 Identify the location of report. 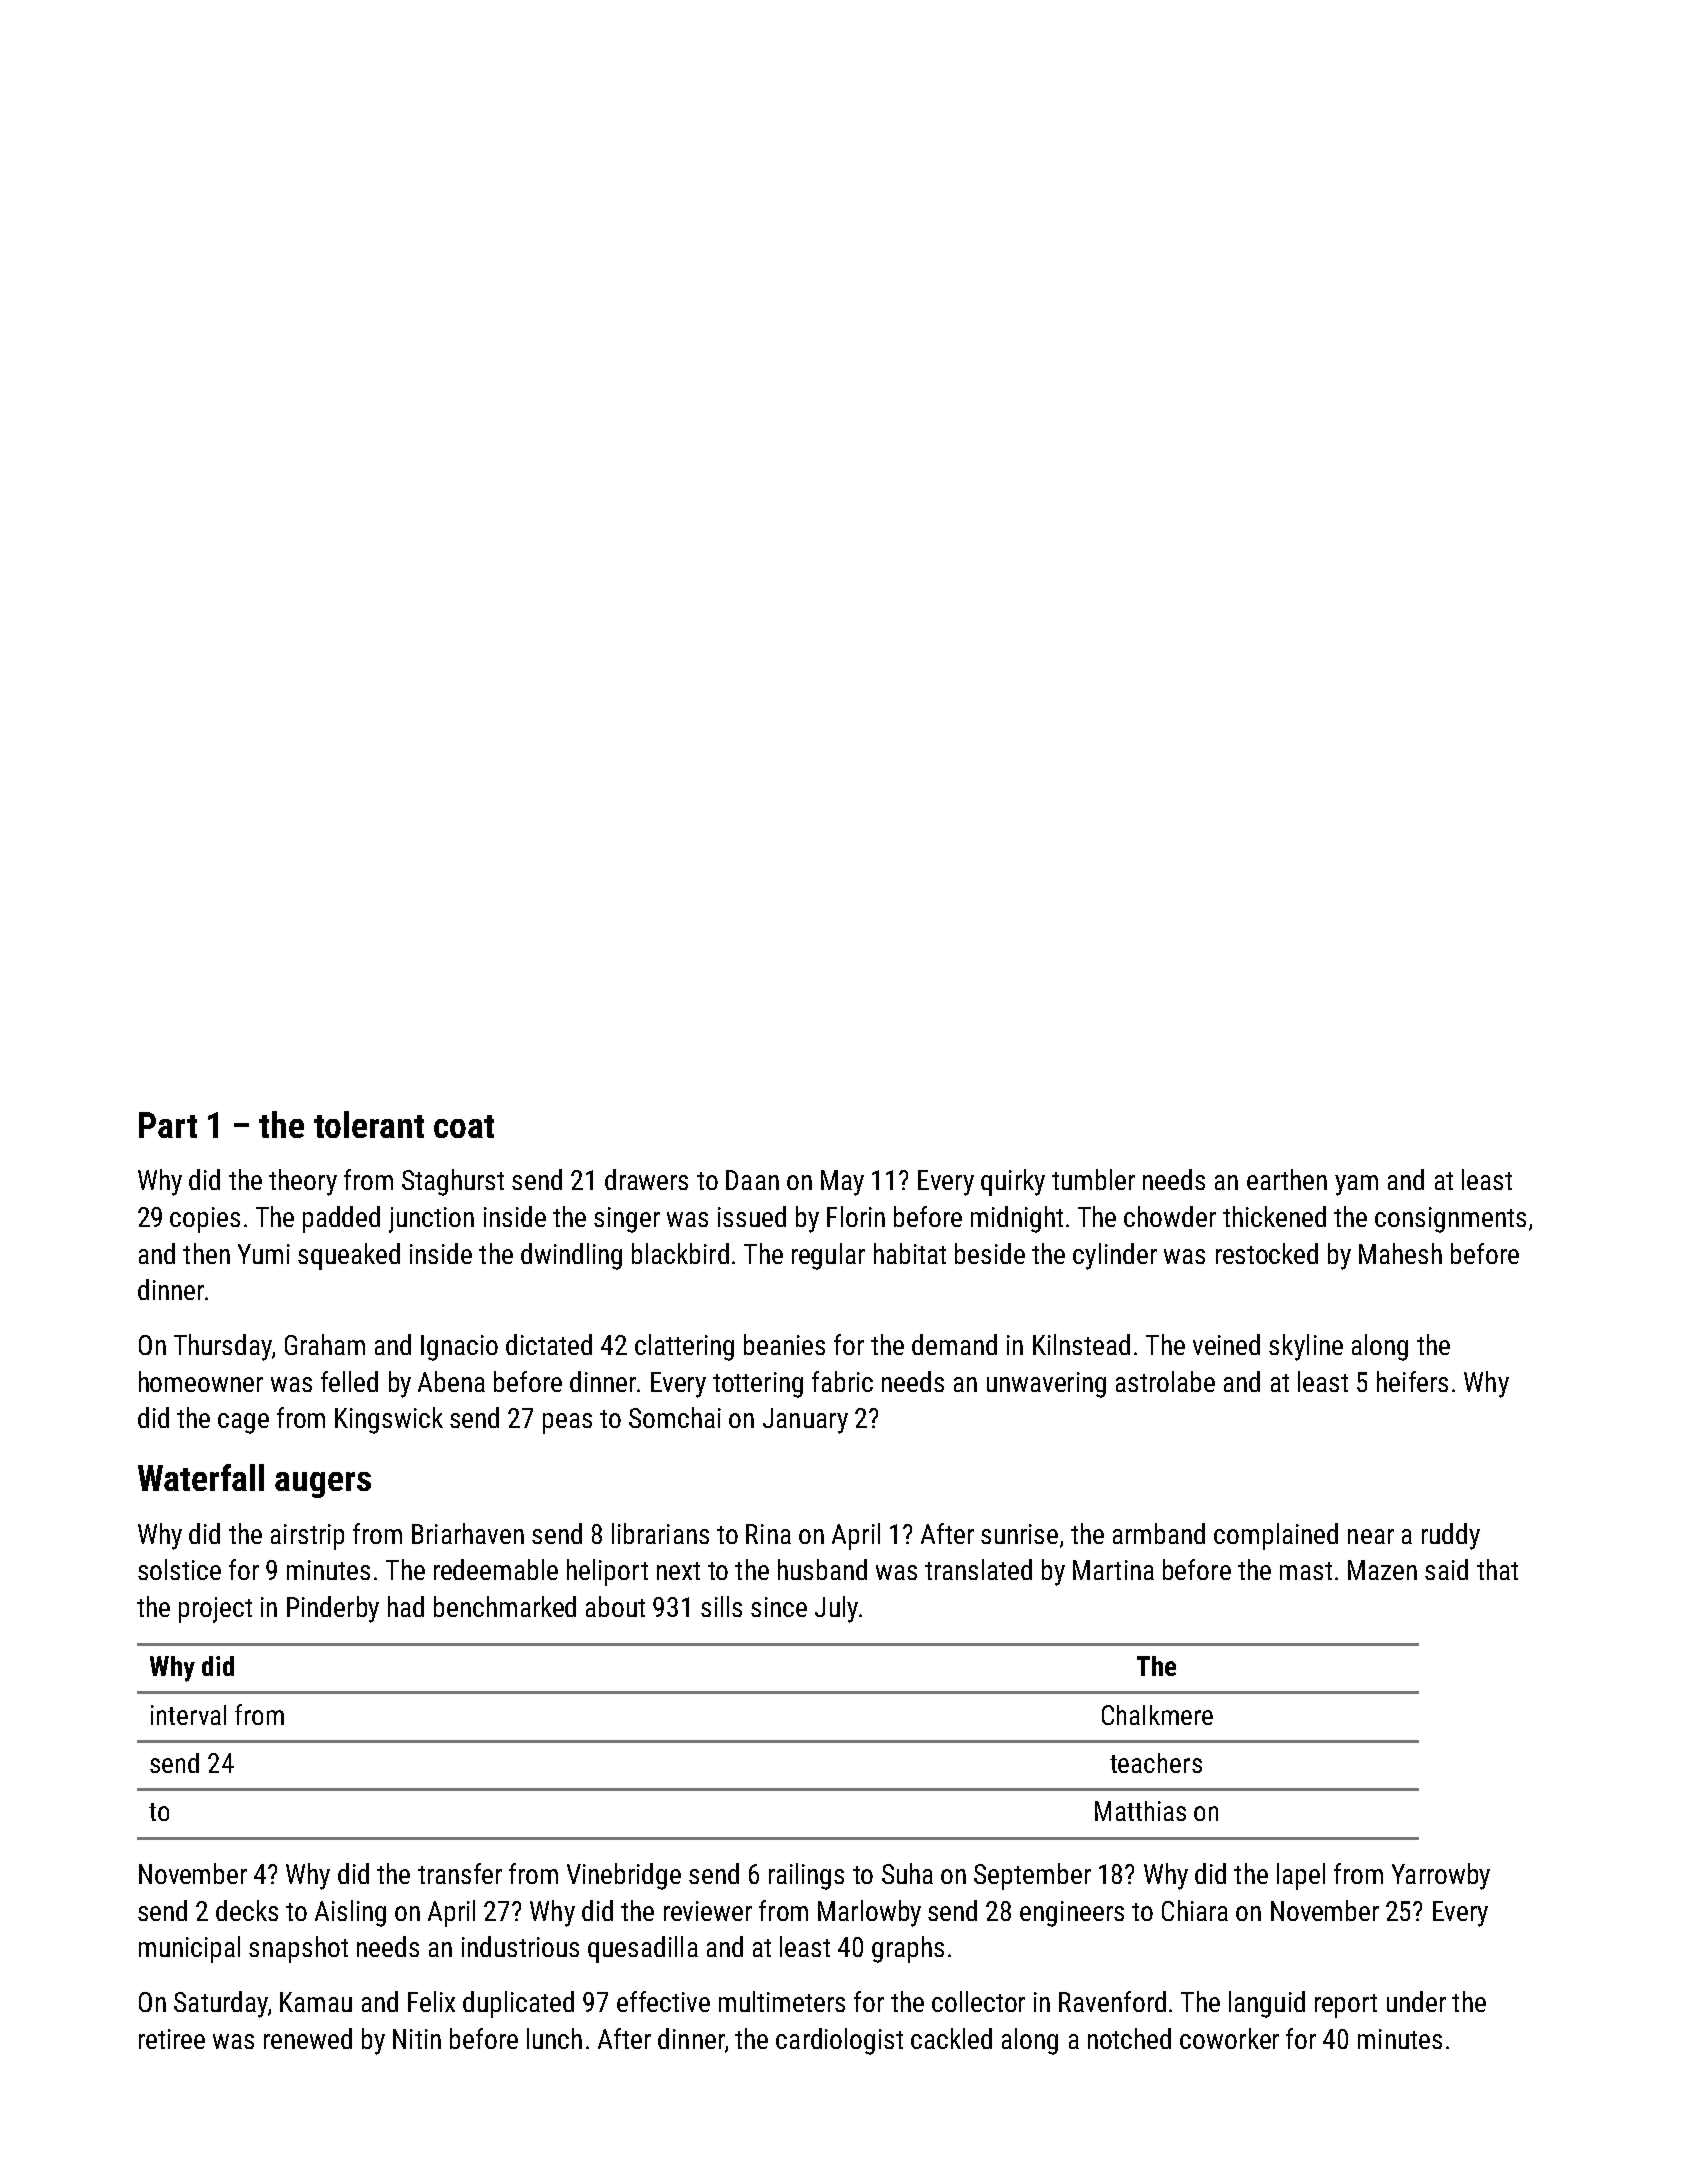
(1346, 2006).
